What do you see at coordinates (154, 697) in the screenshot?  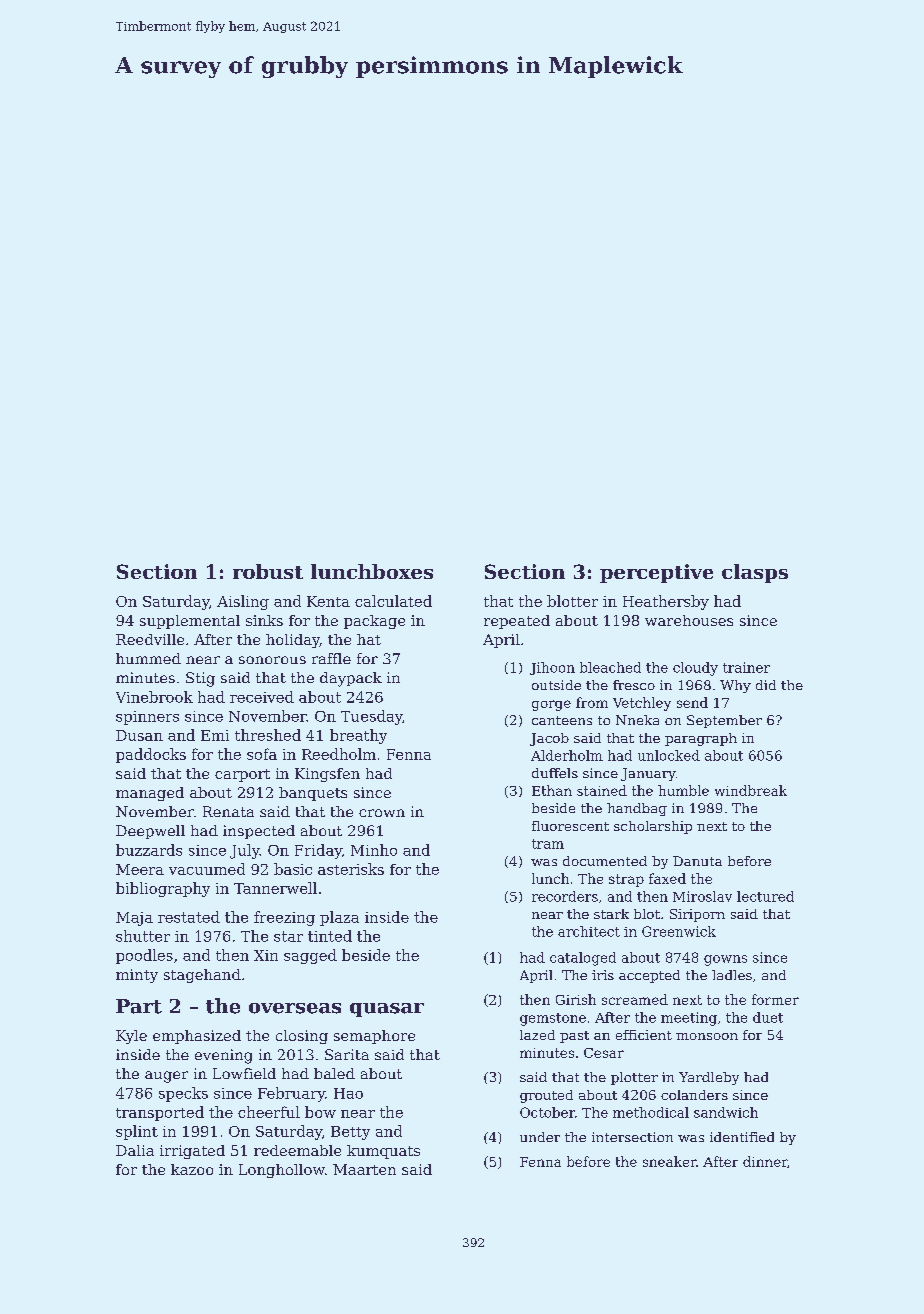 I see `Vinebrook` at bounding box center [154, 697].
